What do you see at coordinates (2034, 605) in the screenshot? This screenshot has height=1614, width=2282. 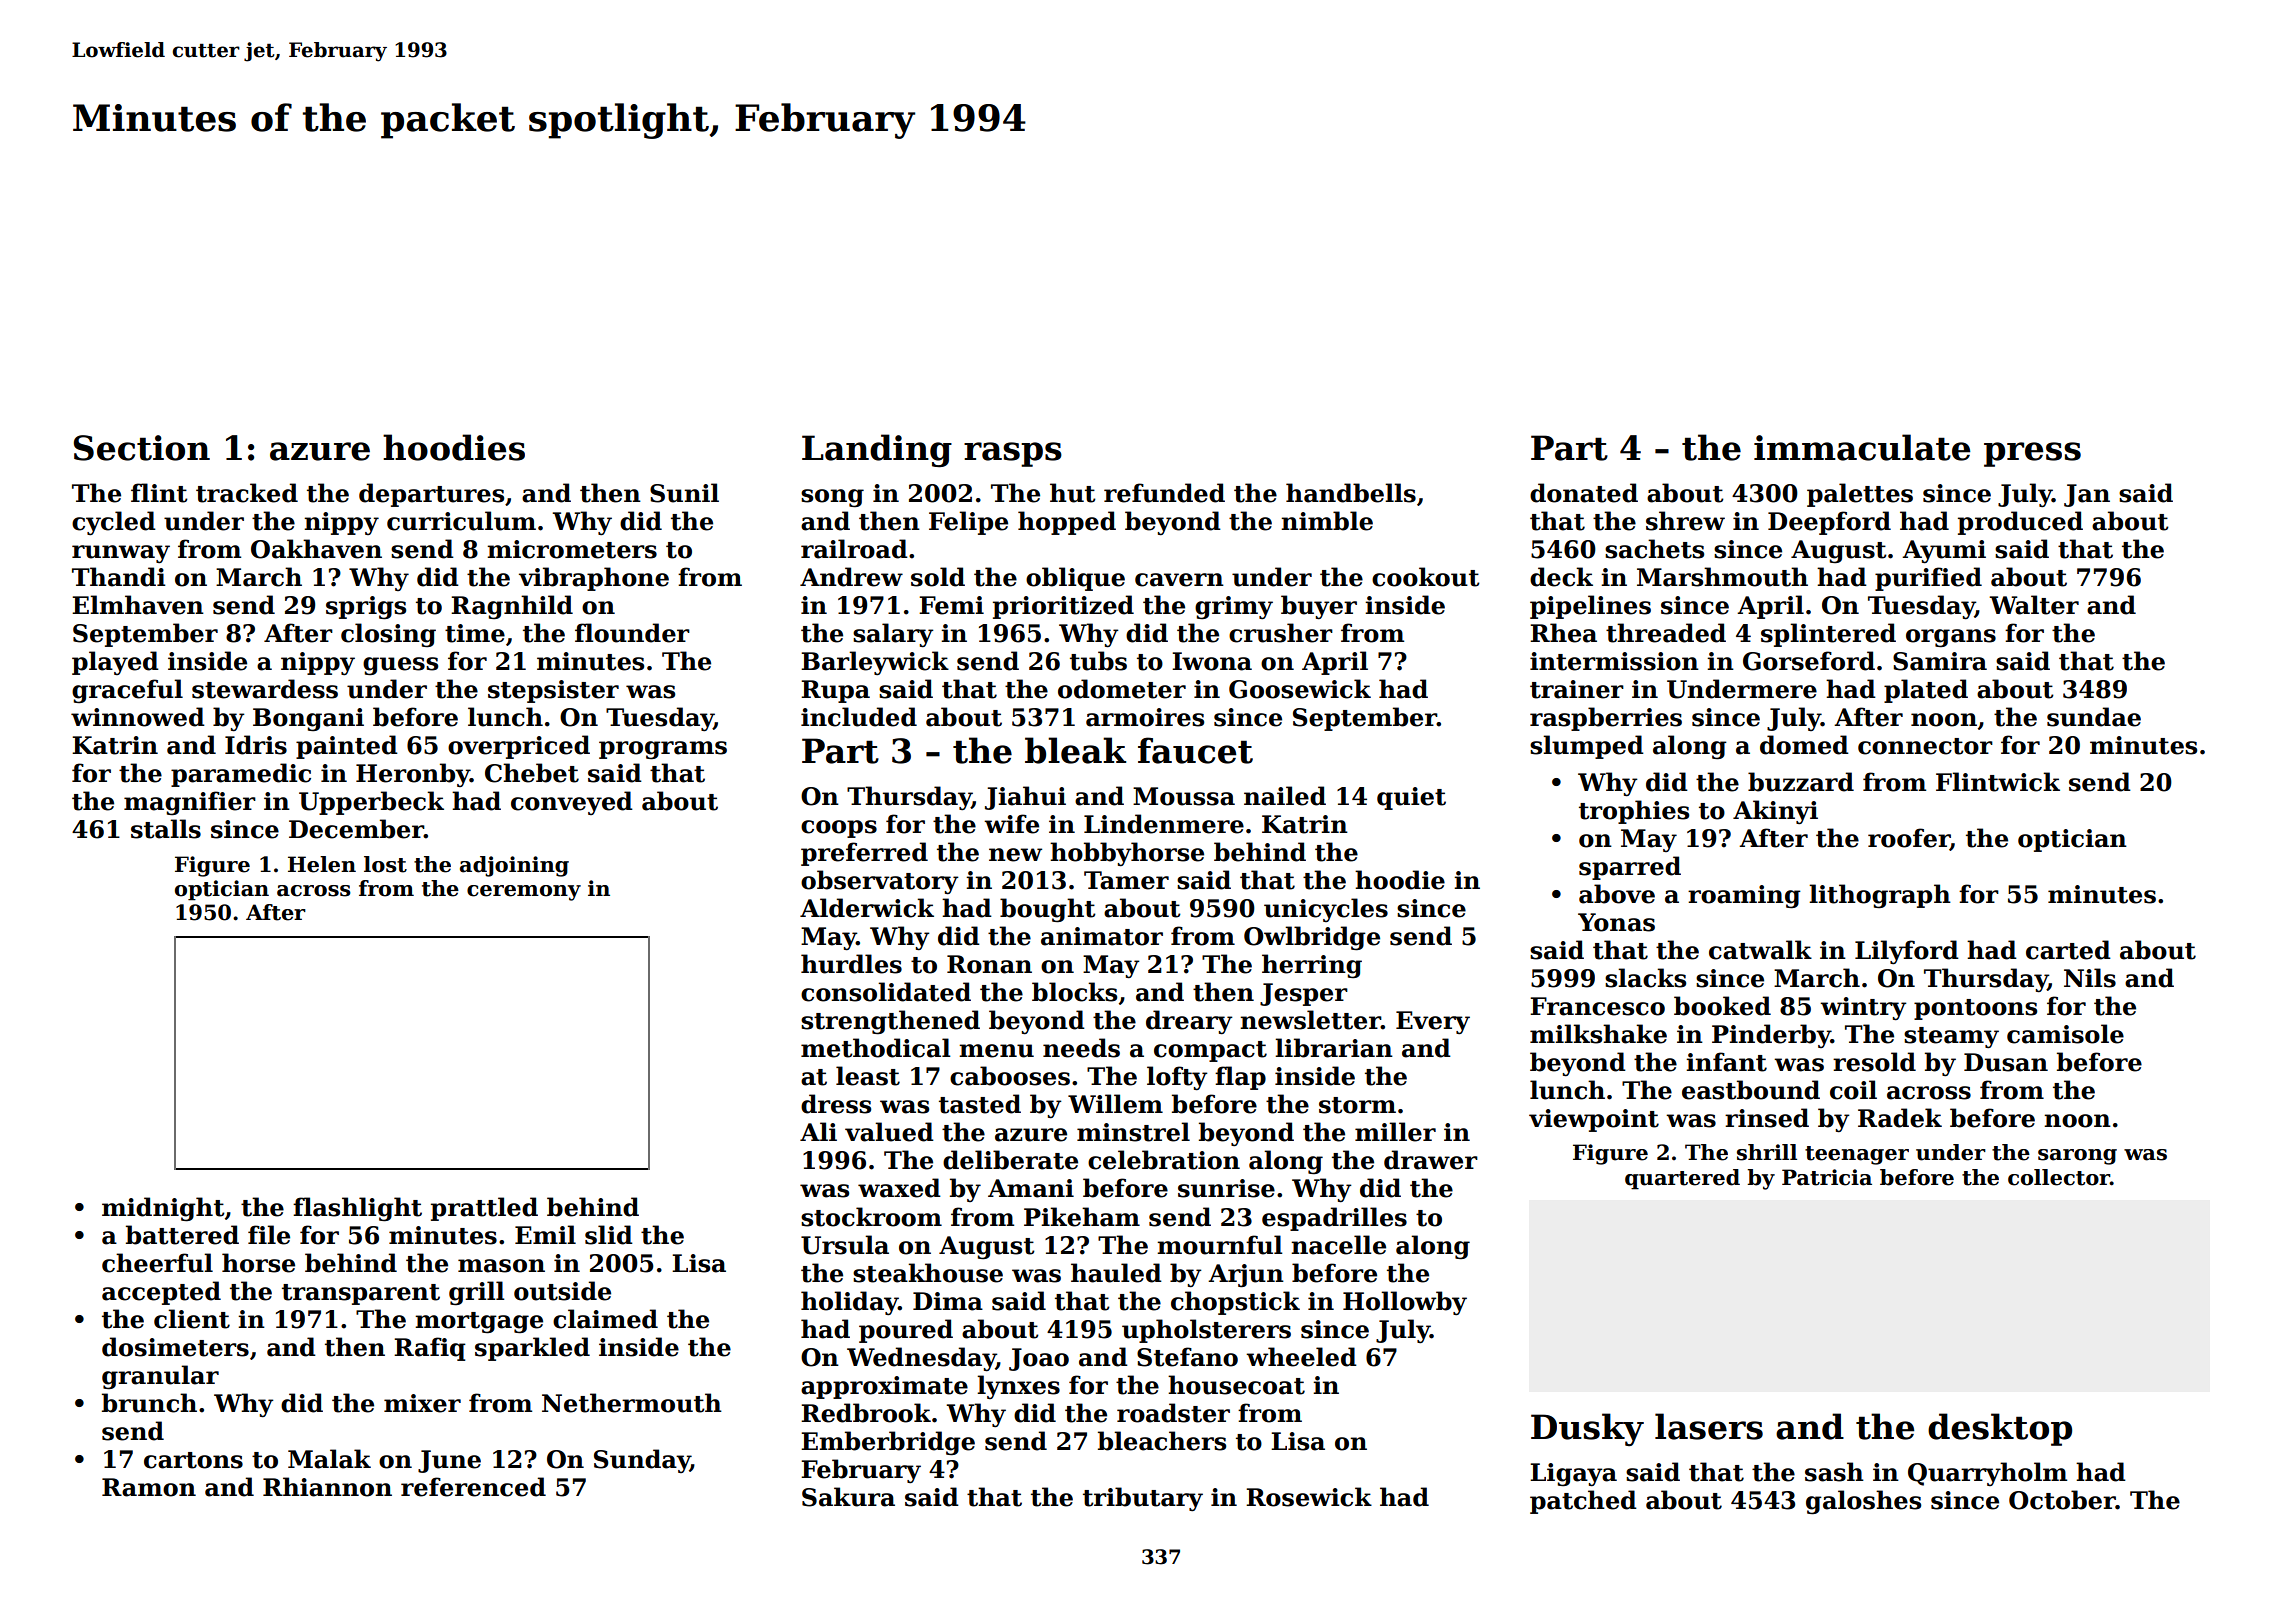 I see `Walter` at bounding box center [2034, 605].
